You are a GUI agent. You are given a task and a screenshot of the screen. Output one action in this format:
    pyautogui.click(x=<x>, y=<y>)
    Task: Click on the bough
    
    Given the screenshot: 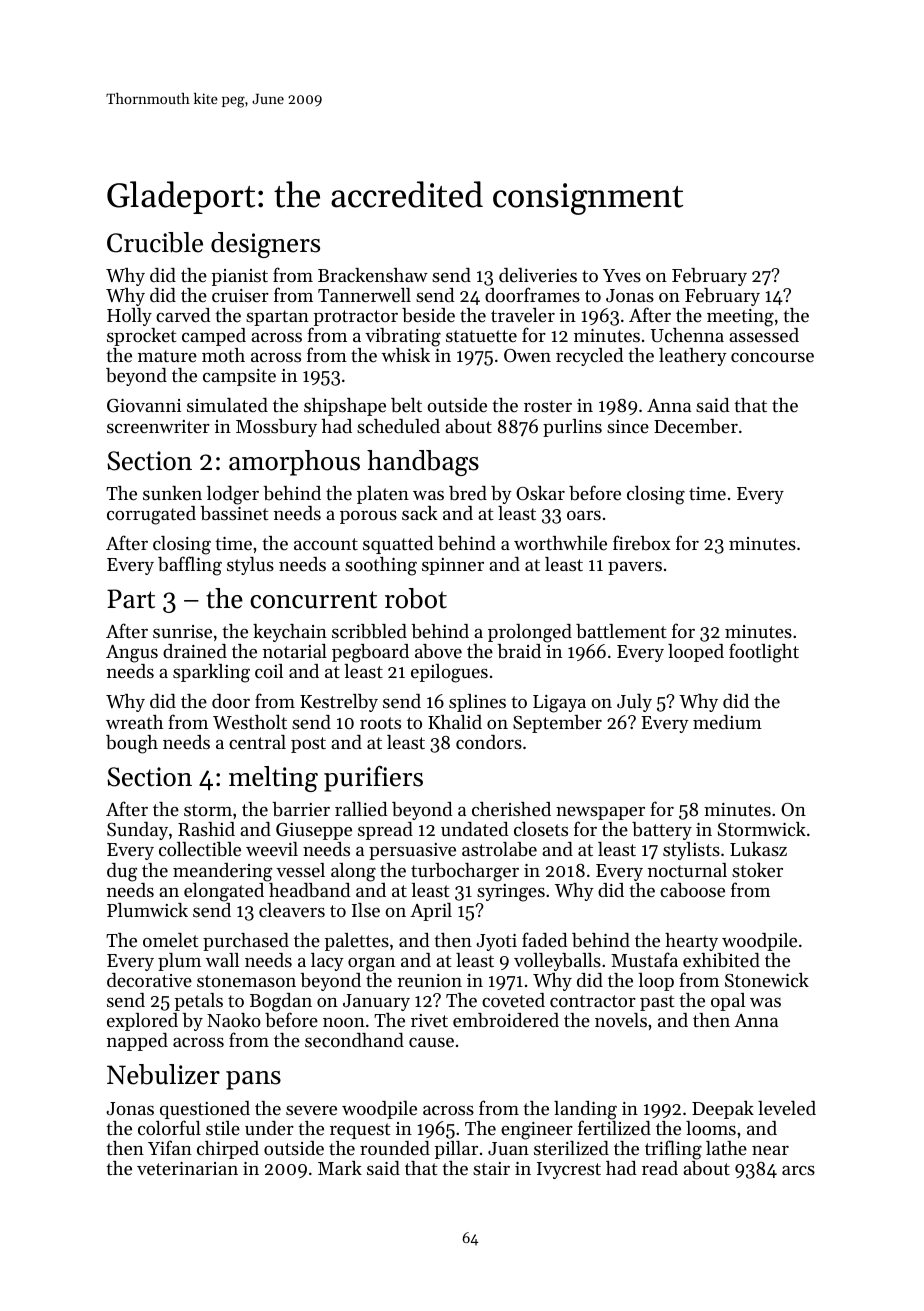 What is the action you would take?
    pyautogui.click(x=132, y=744)
